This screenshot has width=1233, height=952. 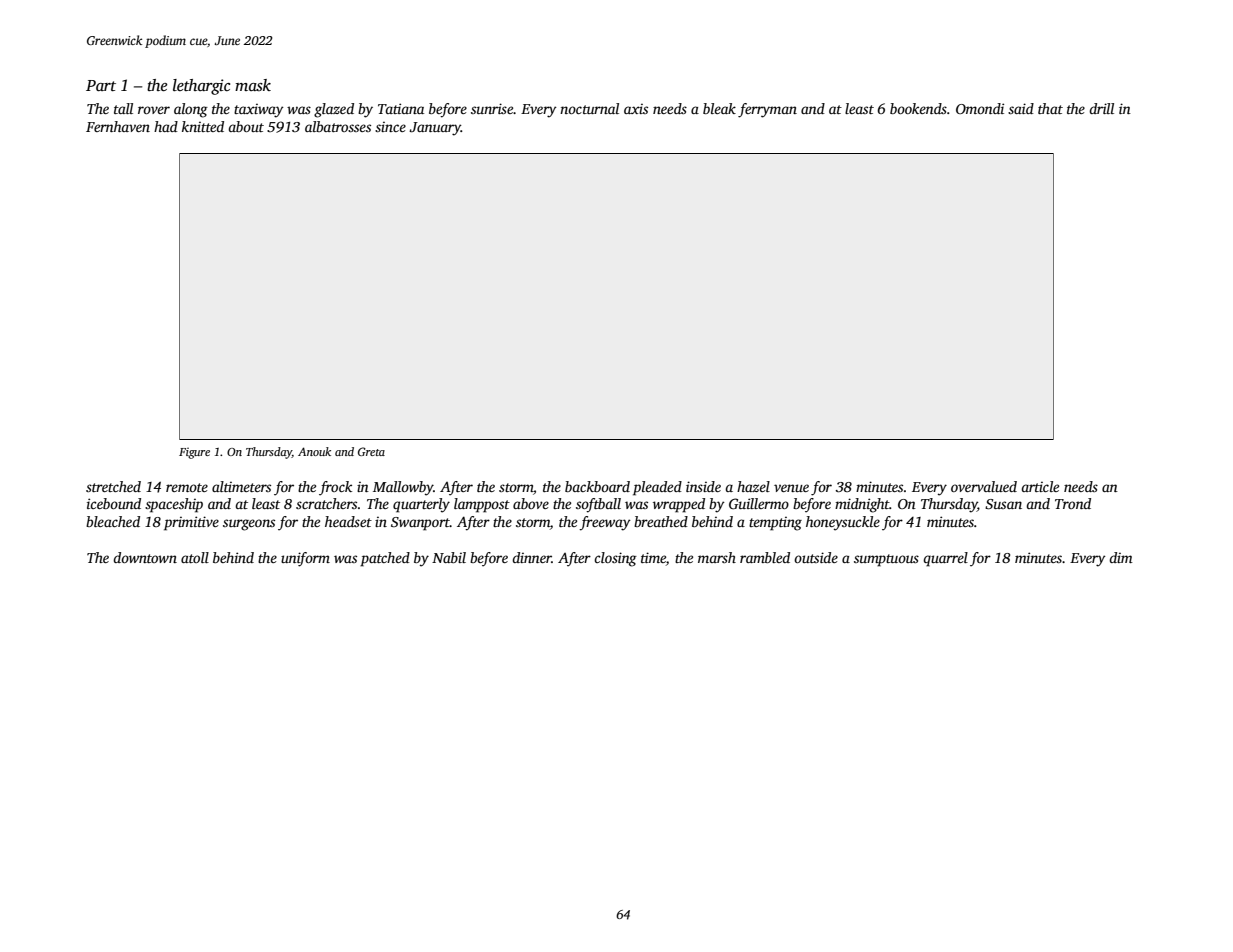 What do you see at coordinates (589, 108) in the screenshot?
I see `nocturnal` at bounding box center [589, 108].
